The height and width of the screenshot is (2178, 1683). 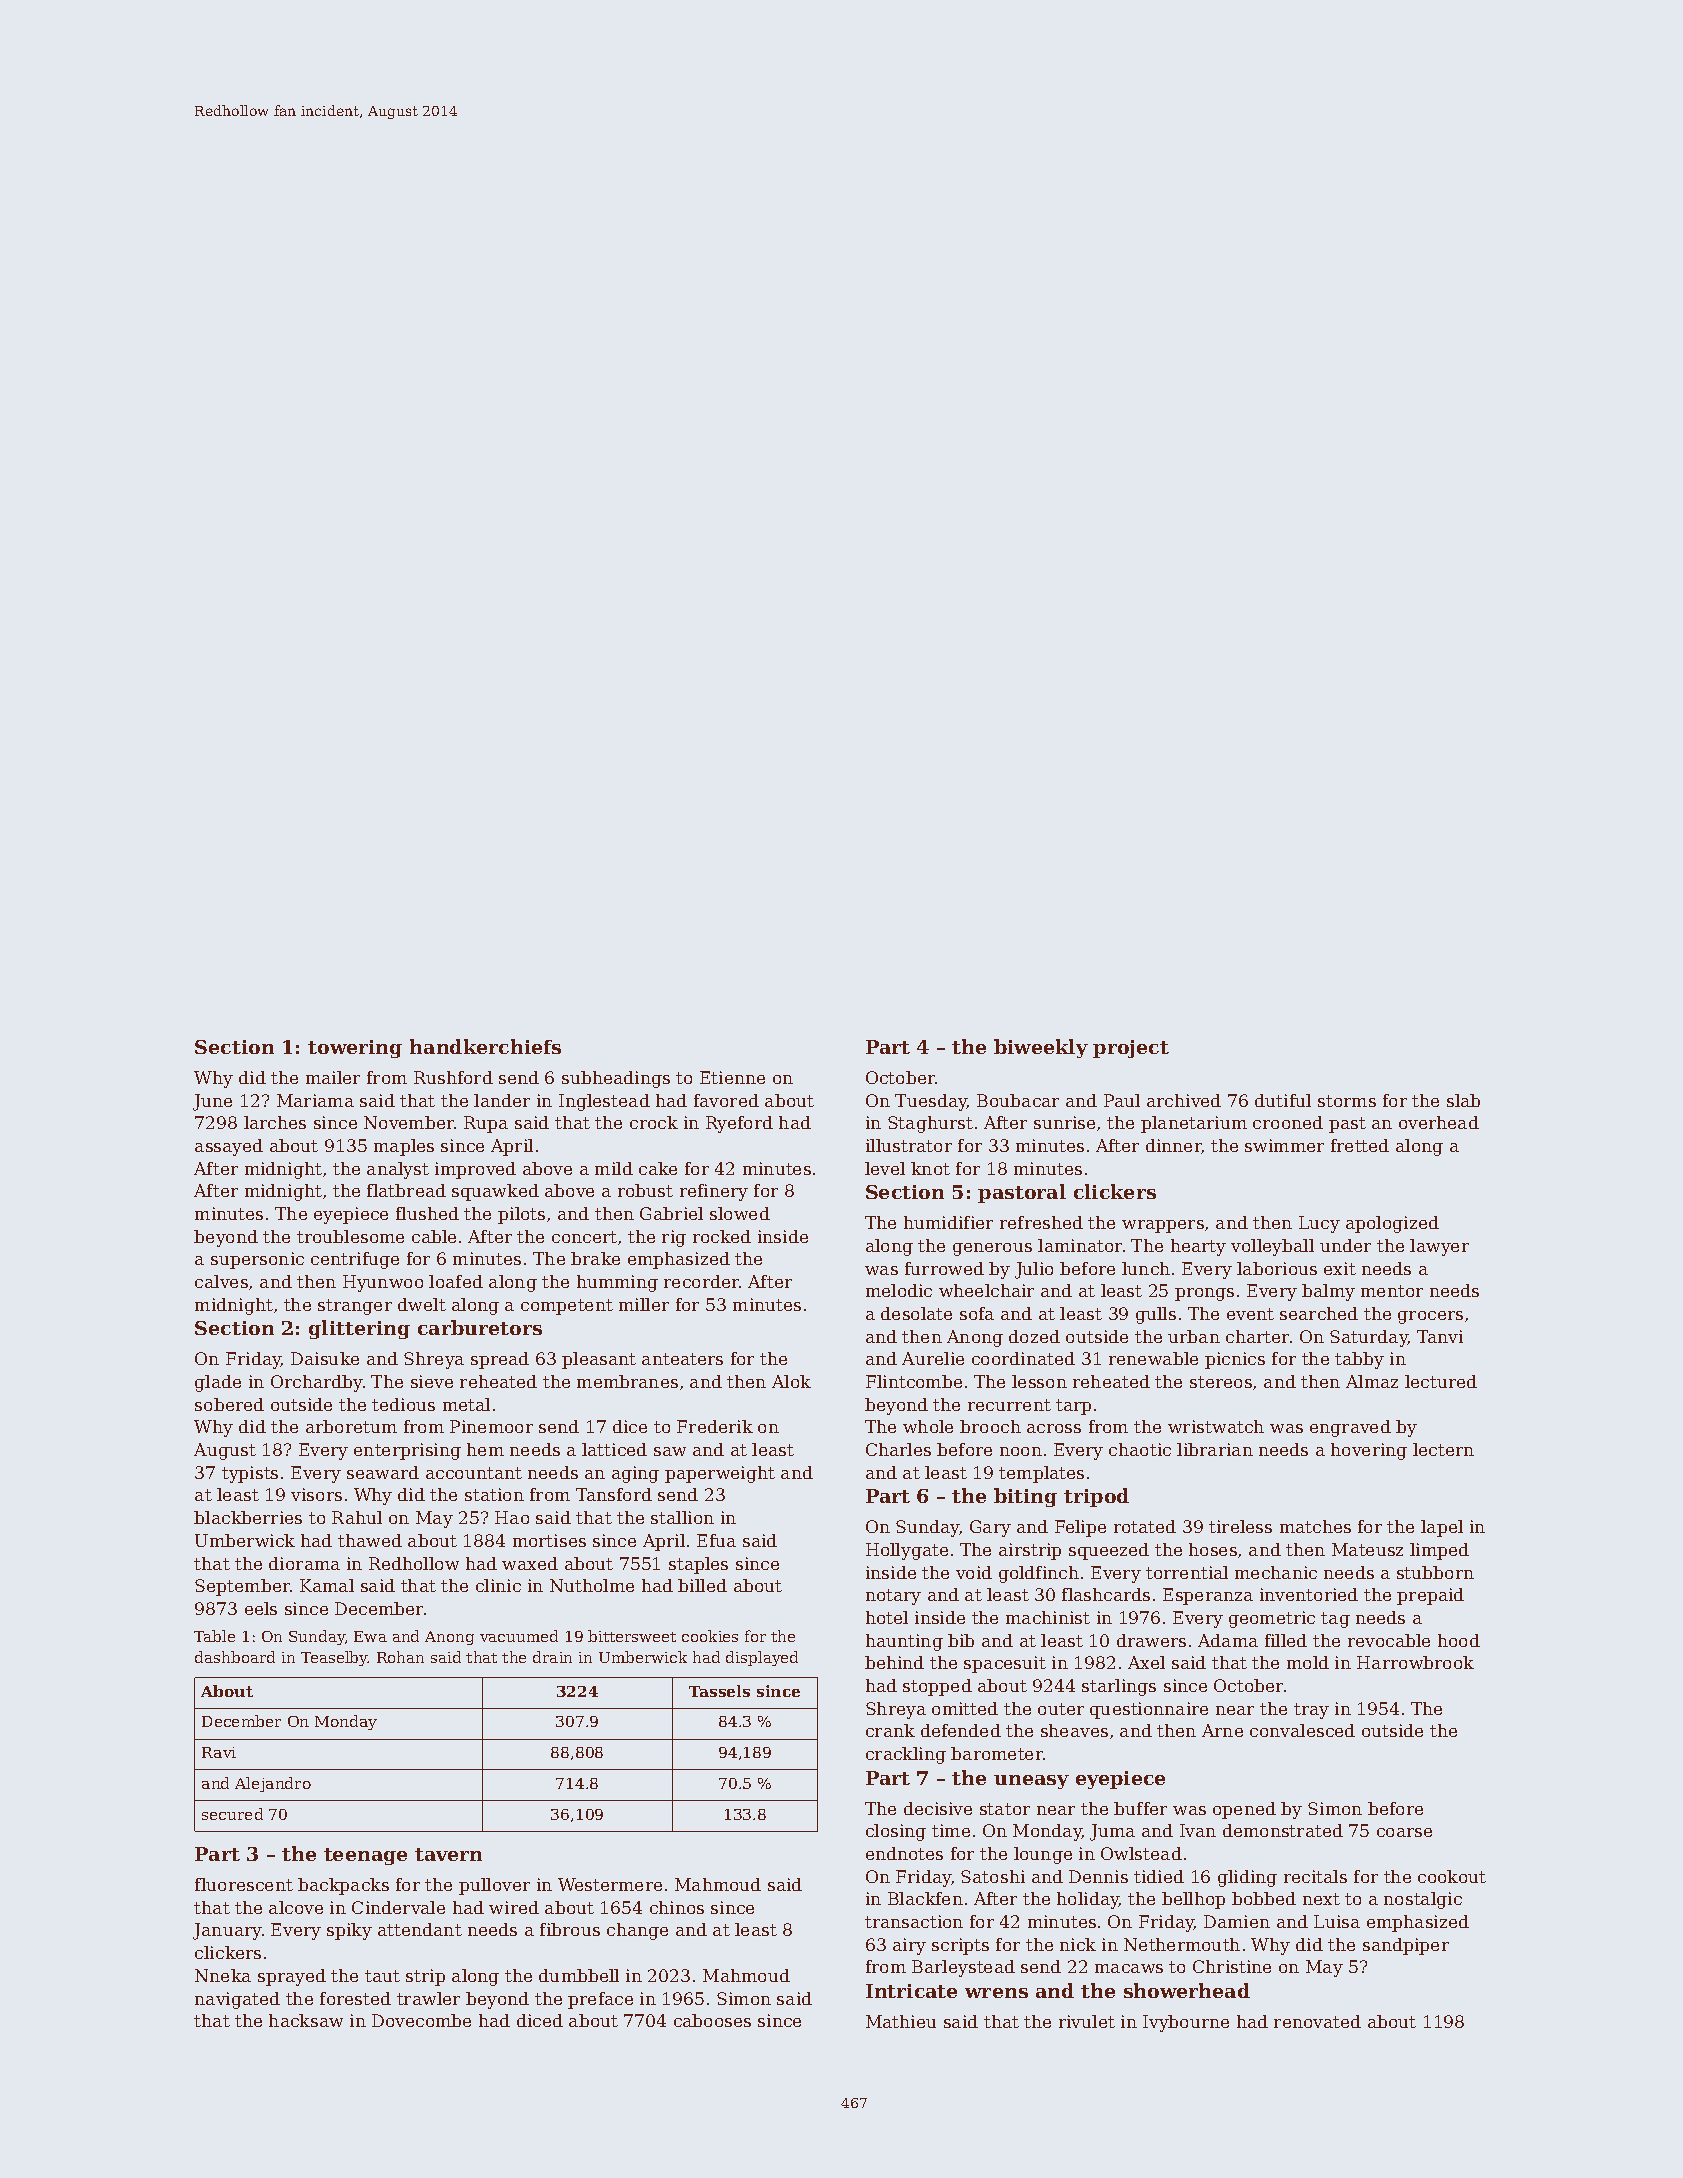 What do you see at coordinates (890, 1730) in the screenshot?
I see `crank` at bounding box center [890, 1730].
